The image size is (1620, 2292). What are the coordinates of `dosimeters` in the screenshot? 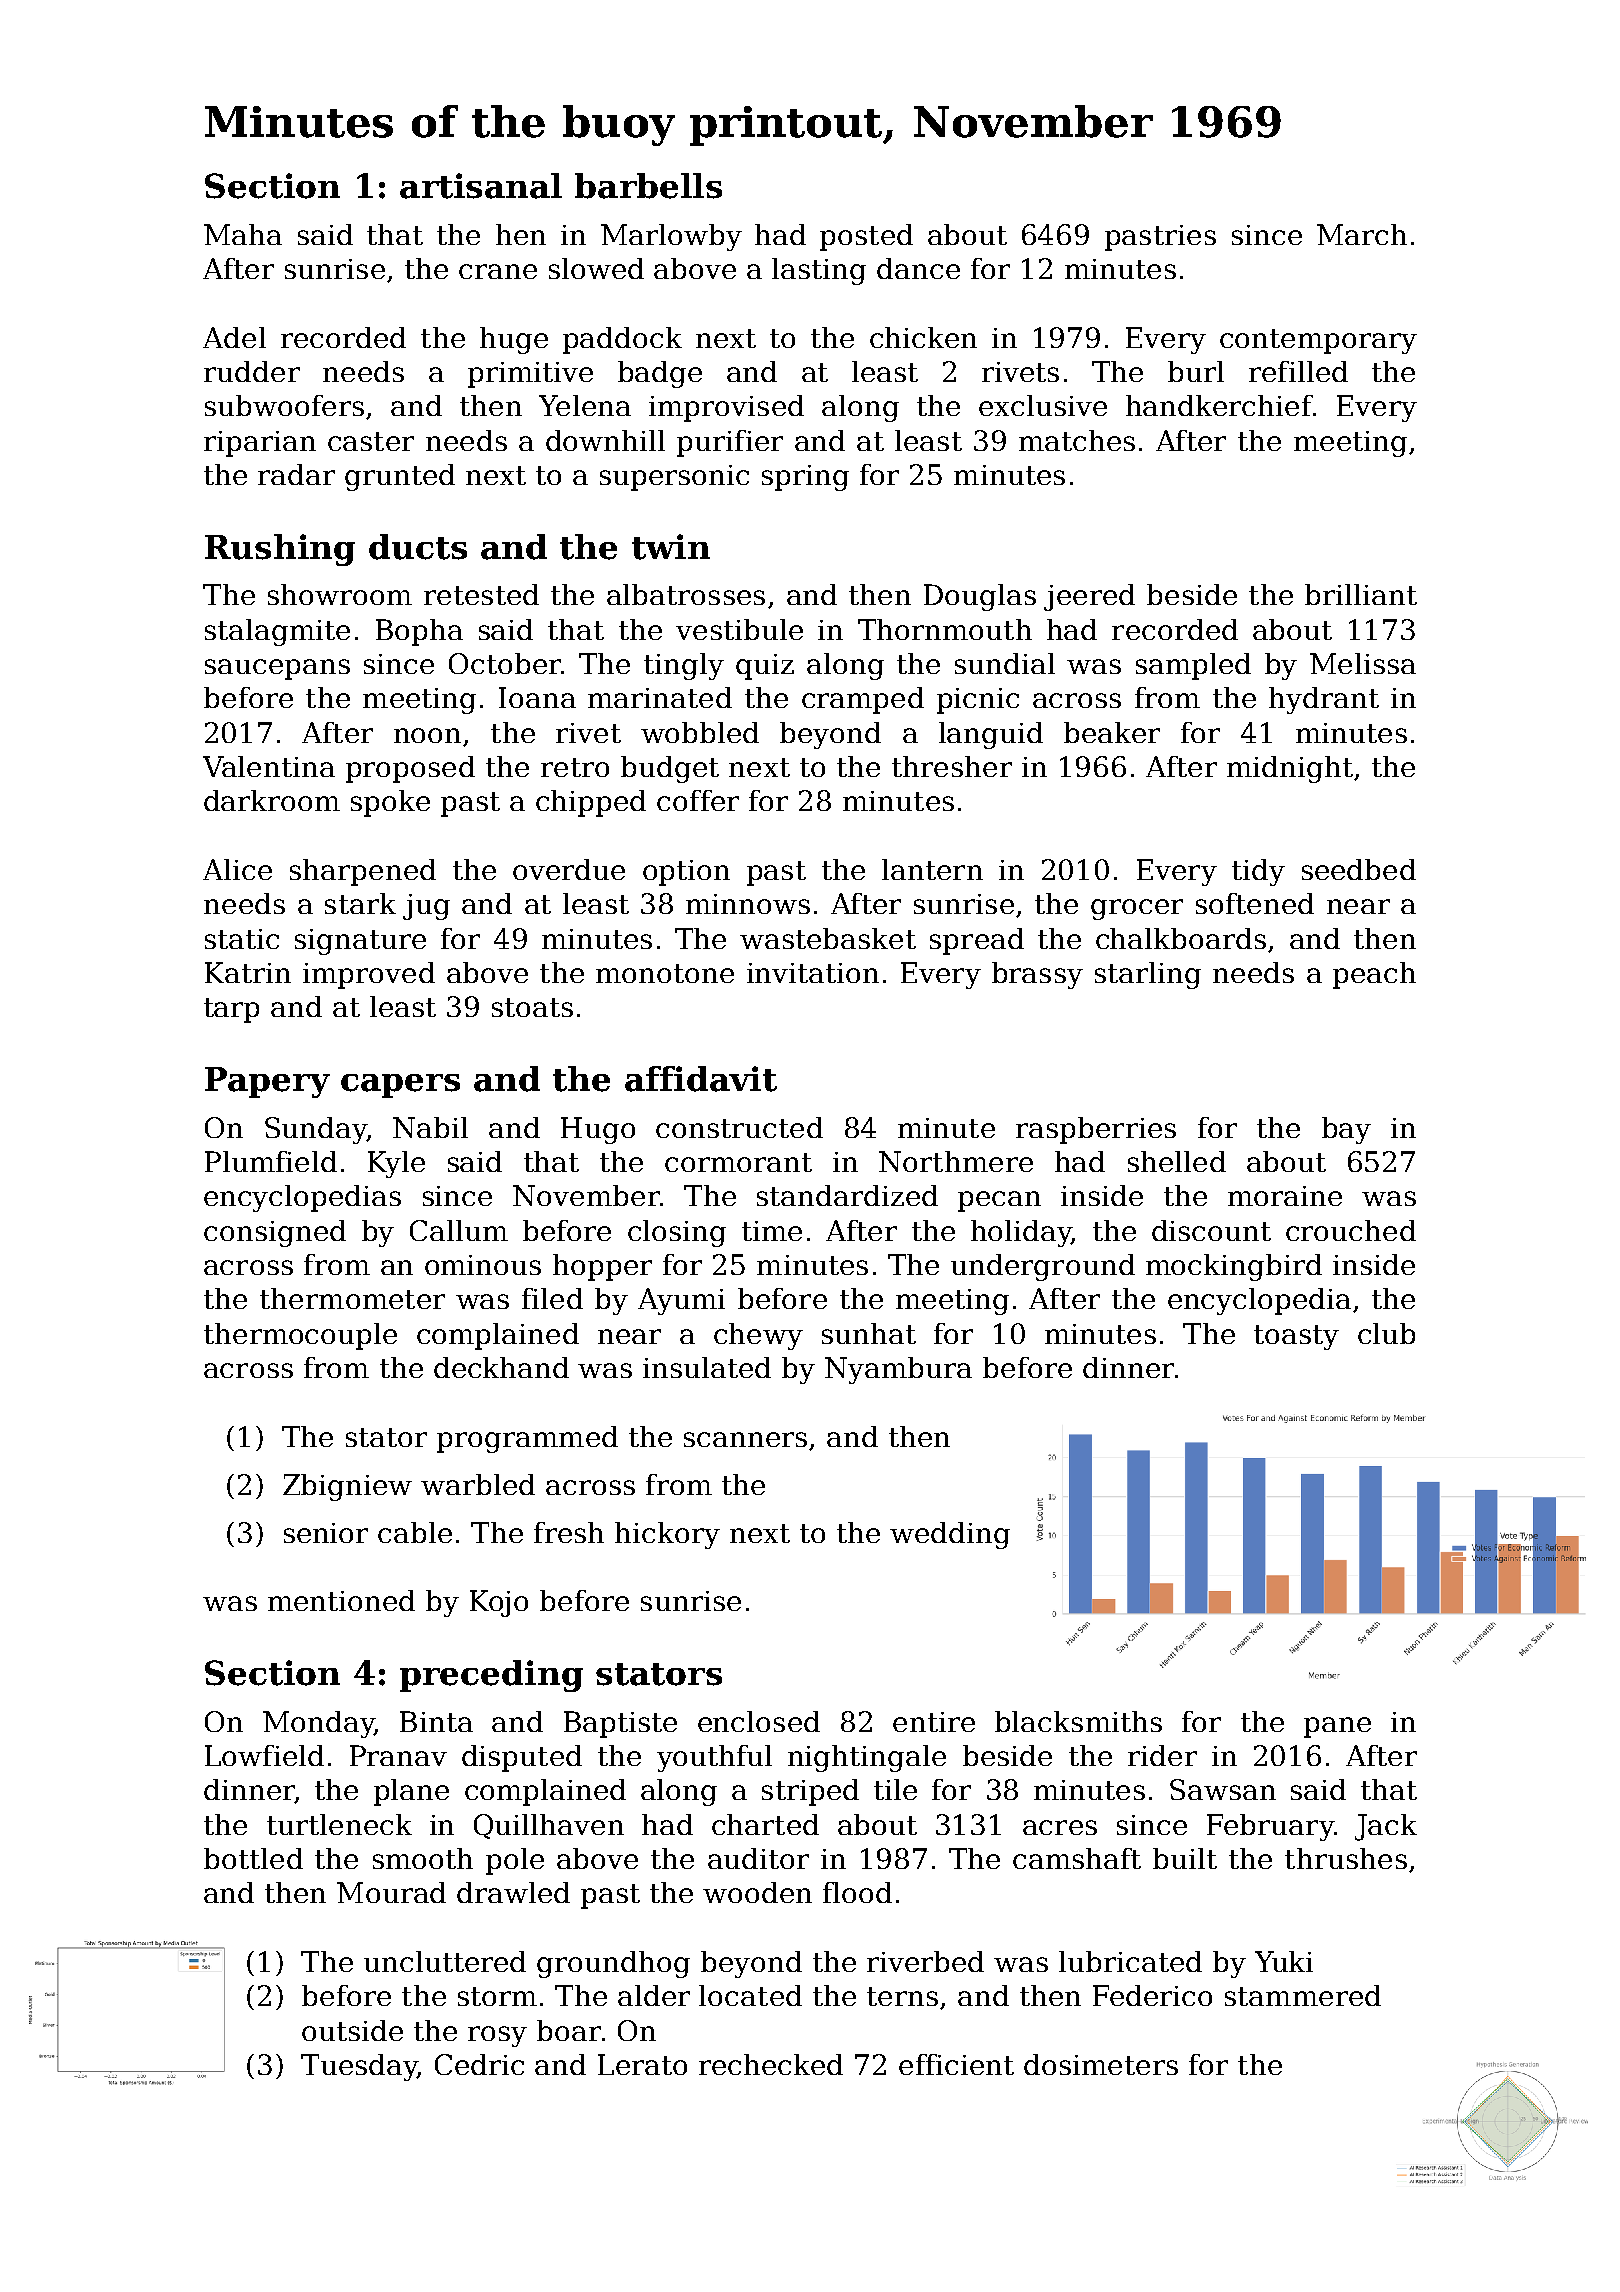 It's located at (1101, 2064).
